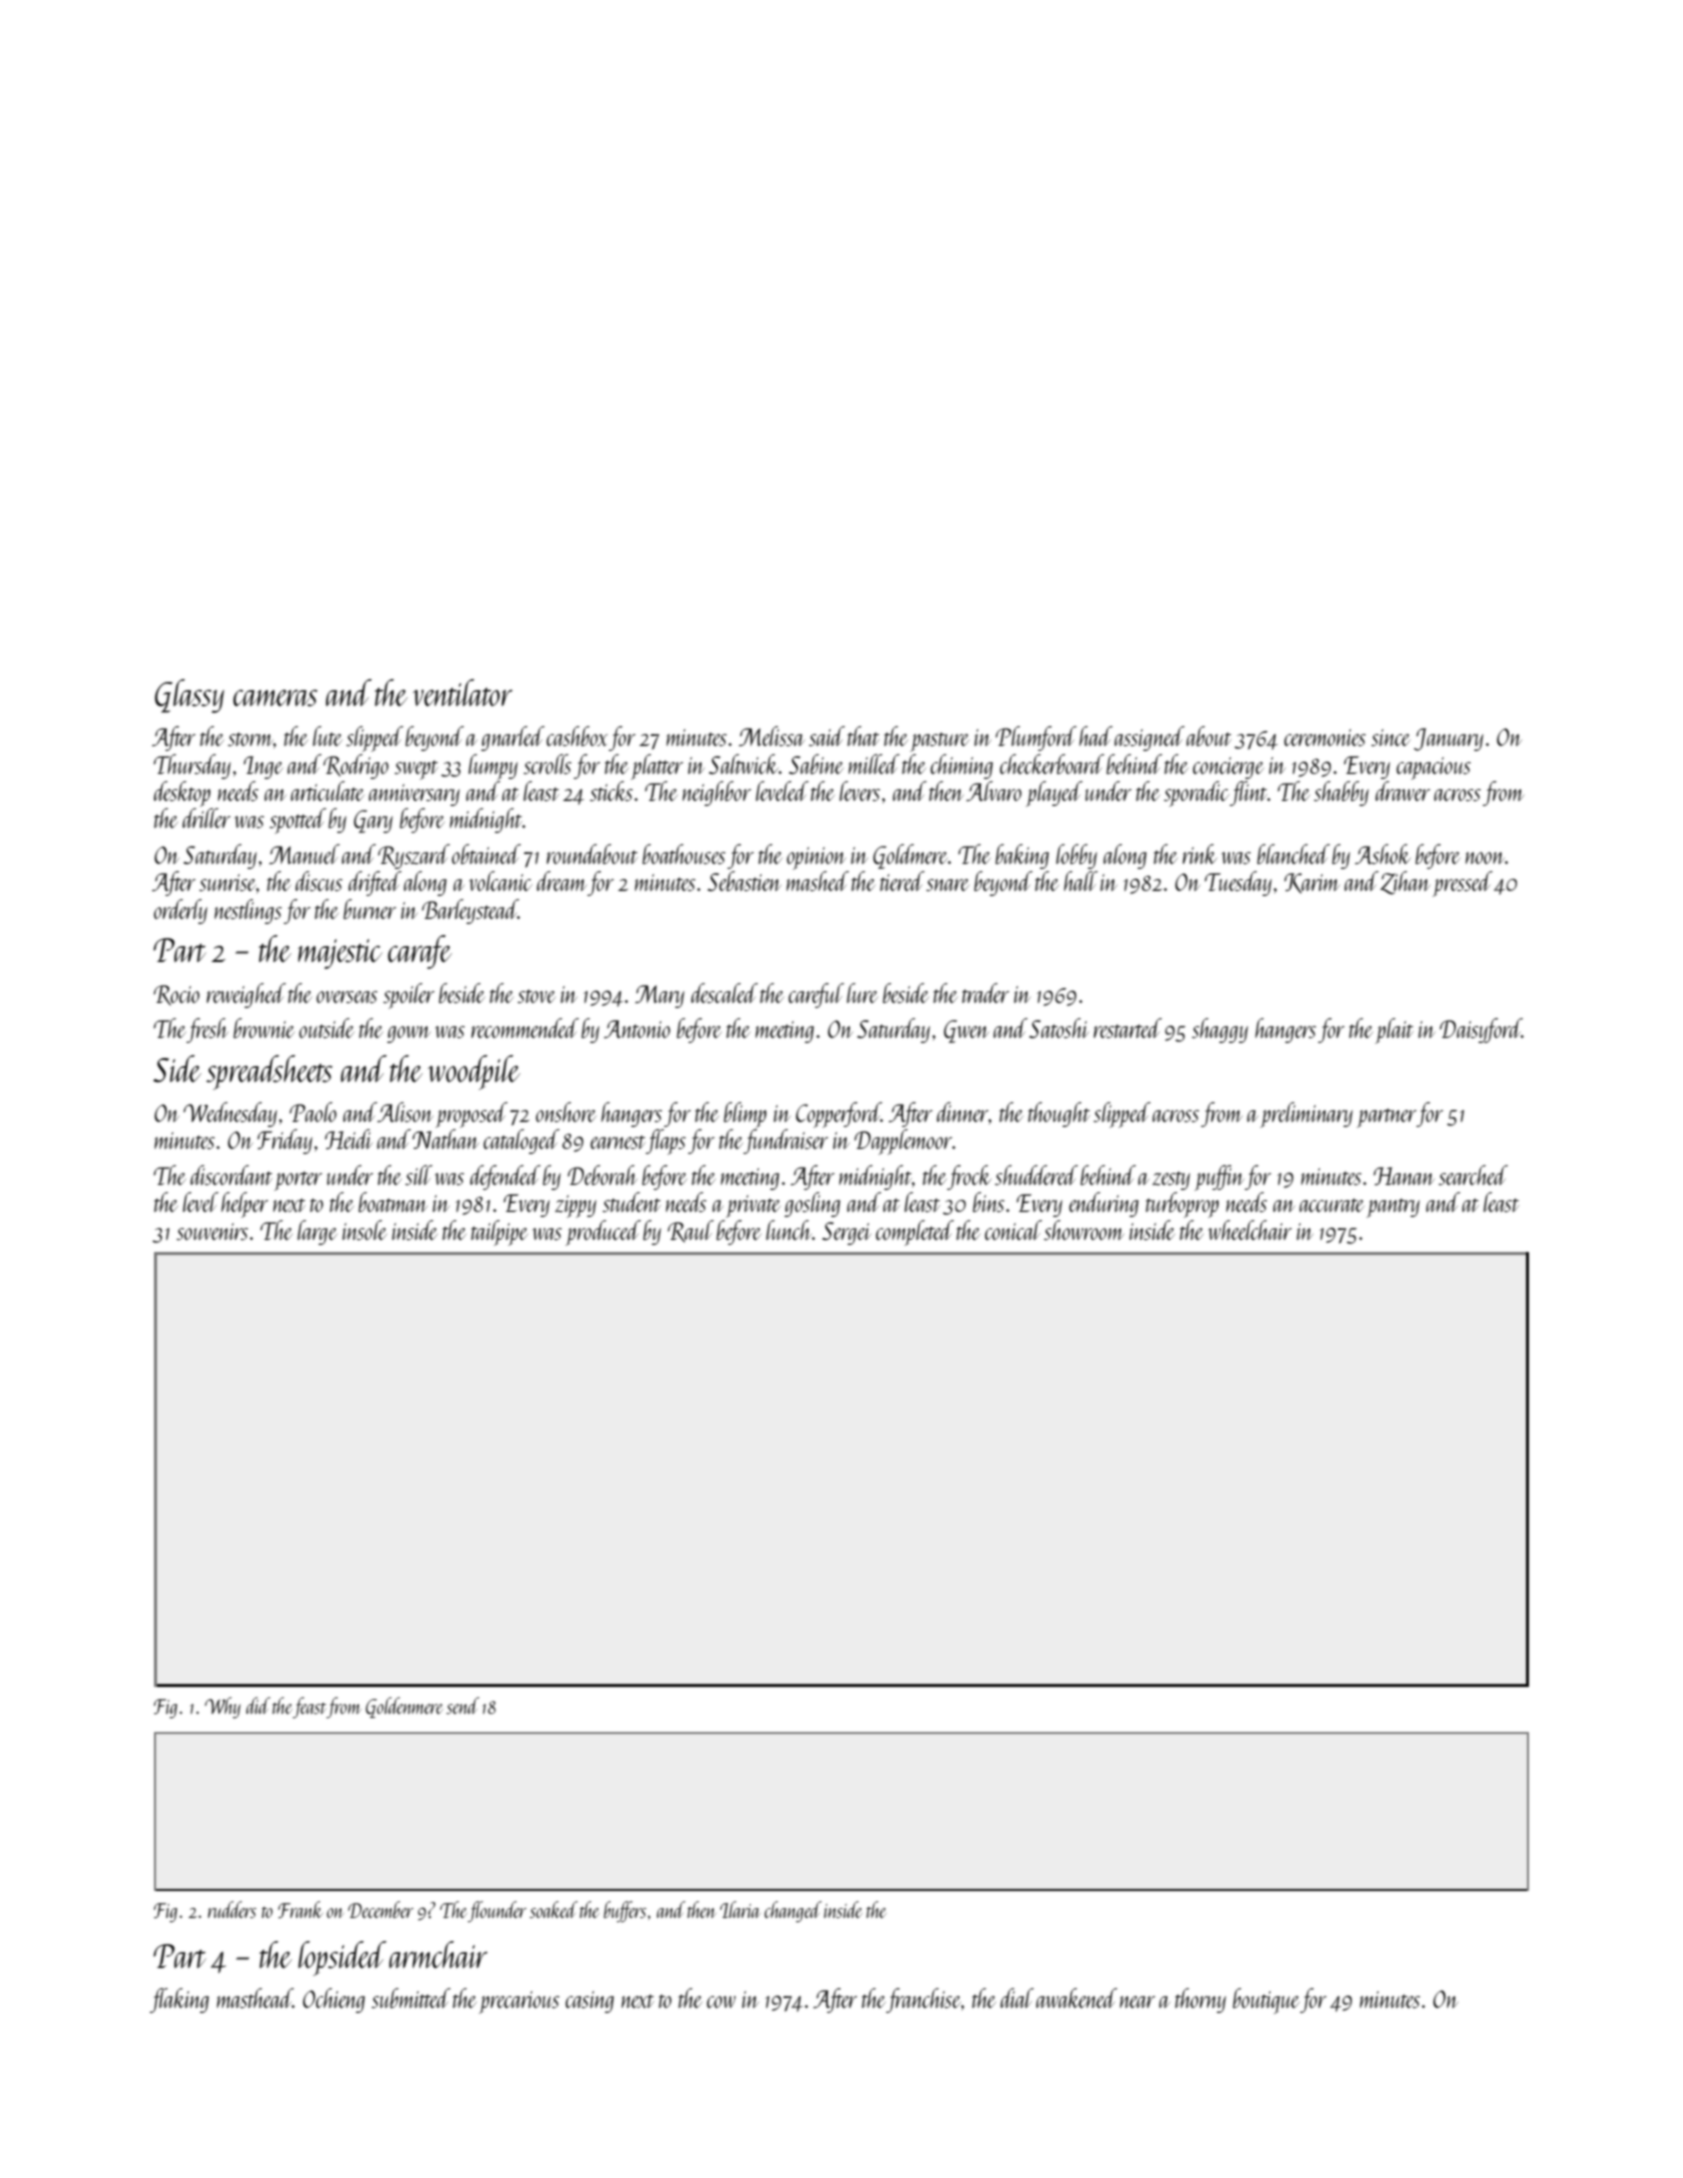 The image size is (1683, 2178). I want to click on masthead, so click(255, 1998).
